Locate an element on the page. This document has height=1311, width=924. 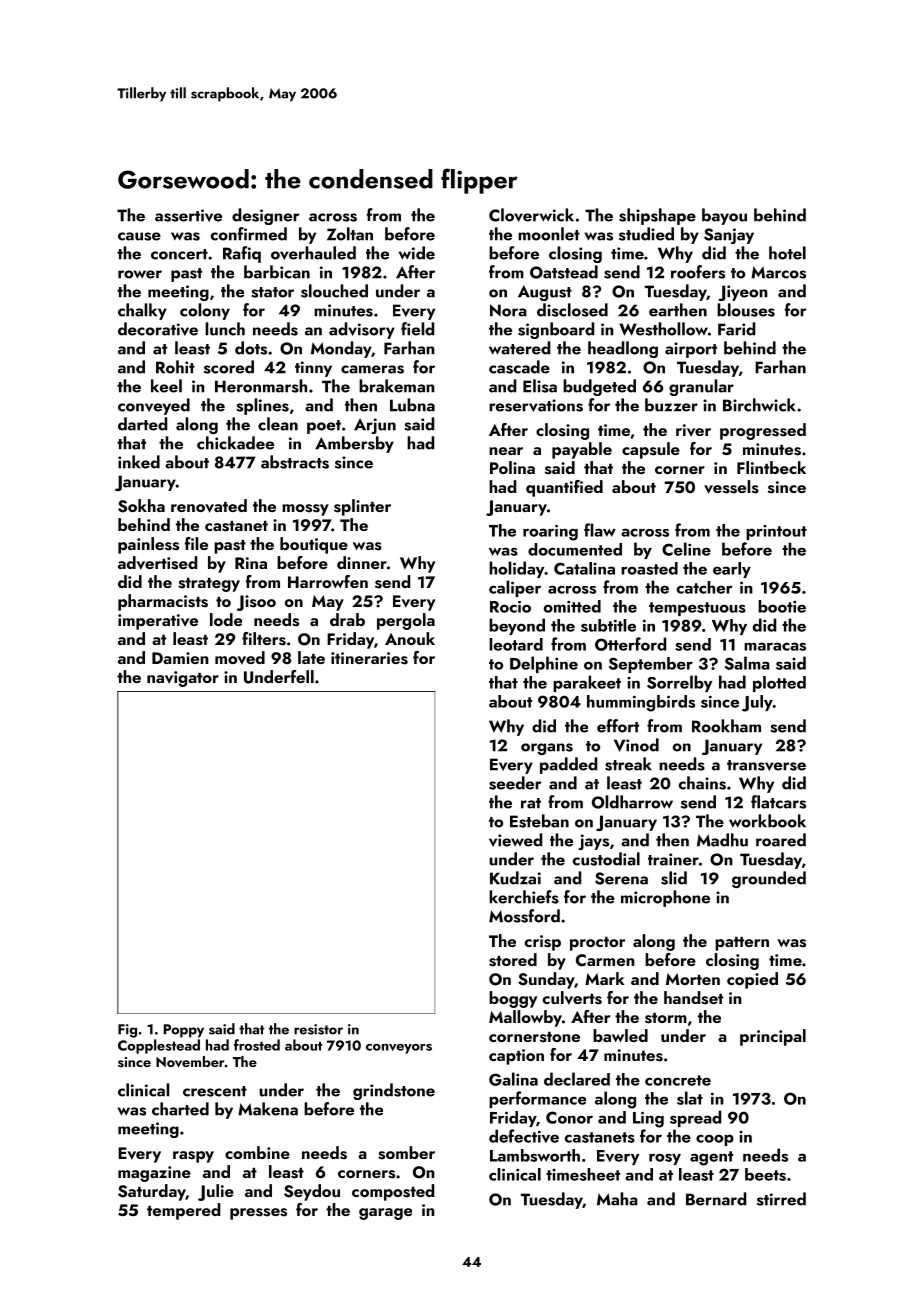
boutique is located at coordinates (314, 545).
